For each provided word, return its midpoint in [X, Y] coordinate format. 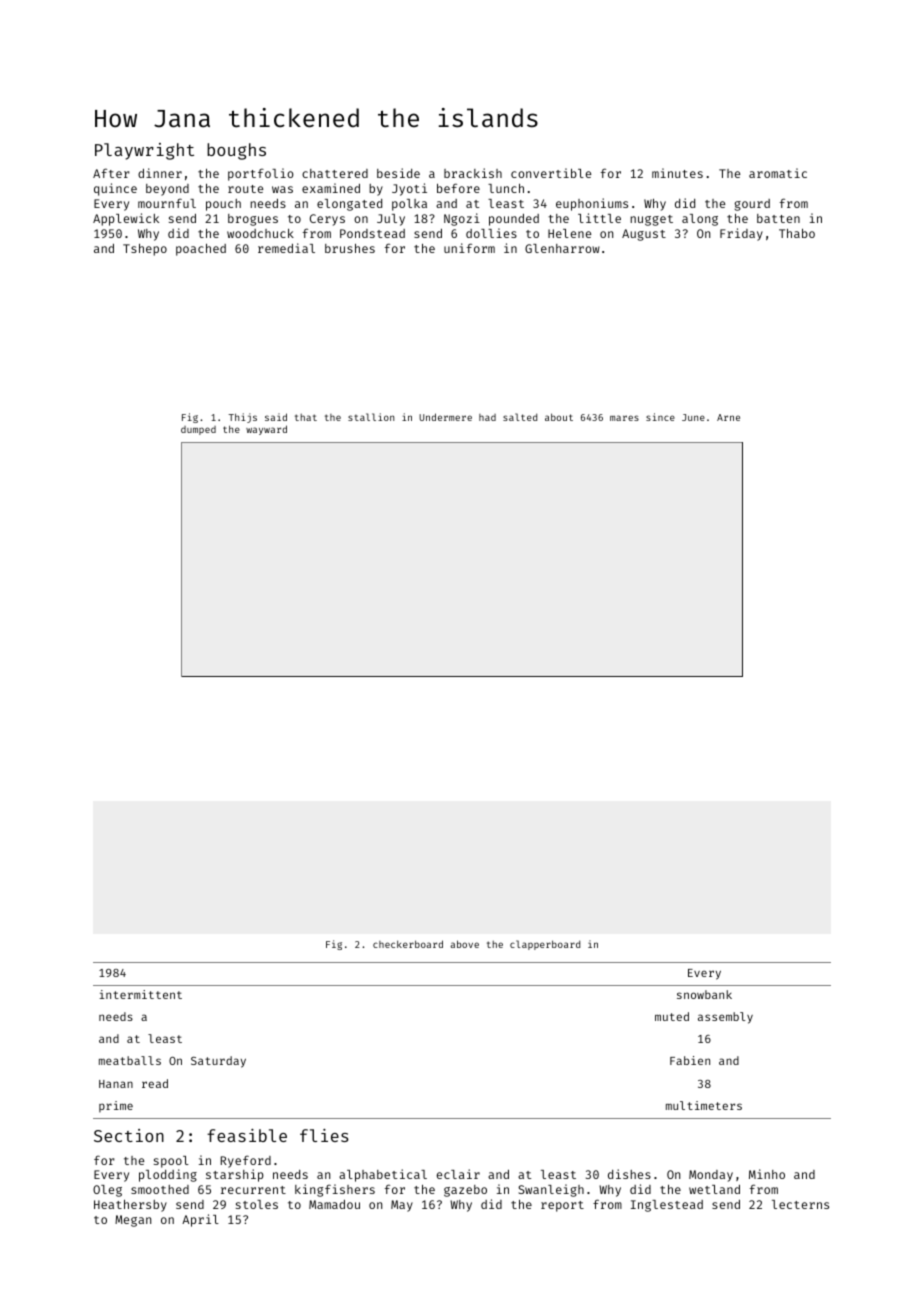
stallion [371, 417]
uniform [469, 248]
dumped [198, 430]
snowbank [704, 994]
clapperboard [545, 945]
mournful [167, 203]
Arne [728, 417]
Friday [741, 234]
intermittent [140, 994]
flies [324, 1135]
